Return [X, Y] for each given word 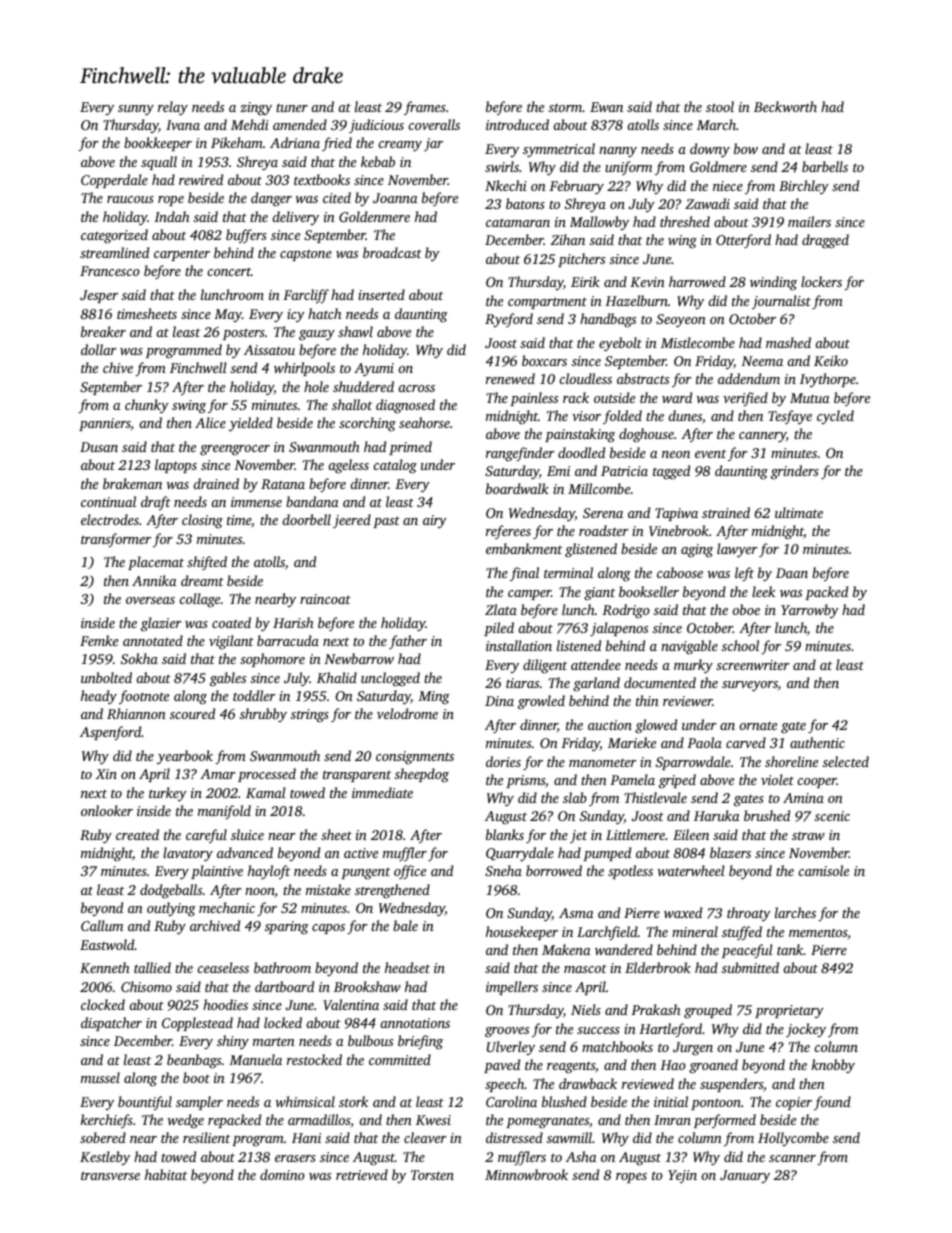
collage [199, 600]
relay [173, 108]
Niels [586, 1009]
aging [697, 551]
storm [565, 108]
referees [508, 532]
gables [228, 679]
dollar [99, 349]
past [386, 522]
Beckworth [785, 106]
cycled [835, 417]
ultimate [799, 512]
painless [534, 399]
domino [282, 1174]
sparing [287, 928]
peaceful [747, 951]
